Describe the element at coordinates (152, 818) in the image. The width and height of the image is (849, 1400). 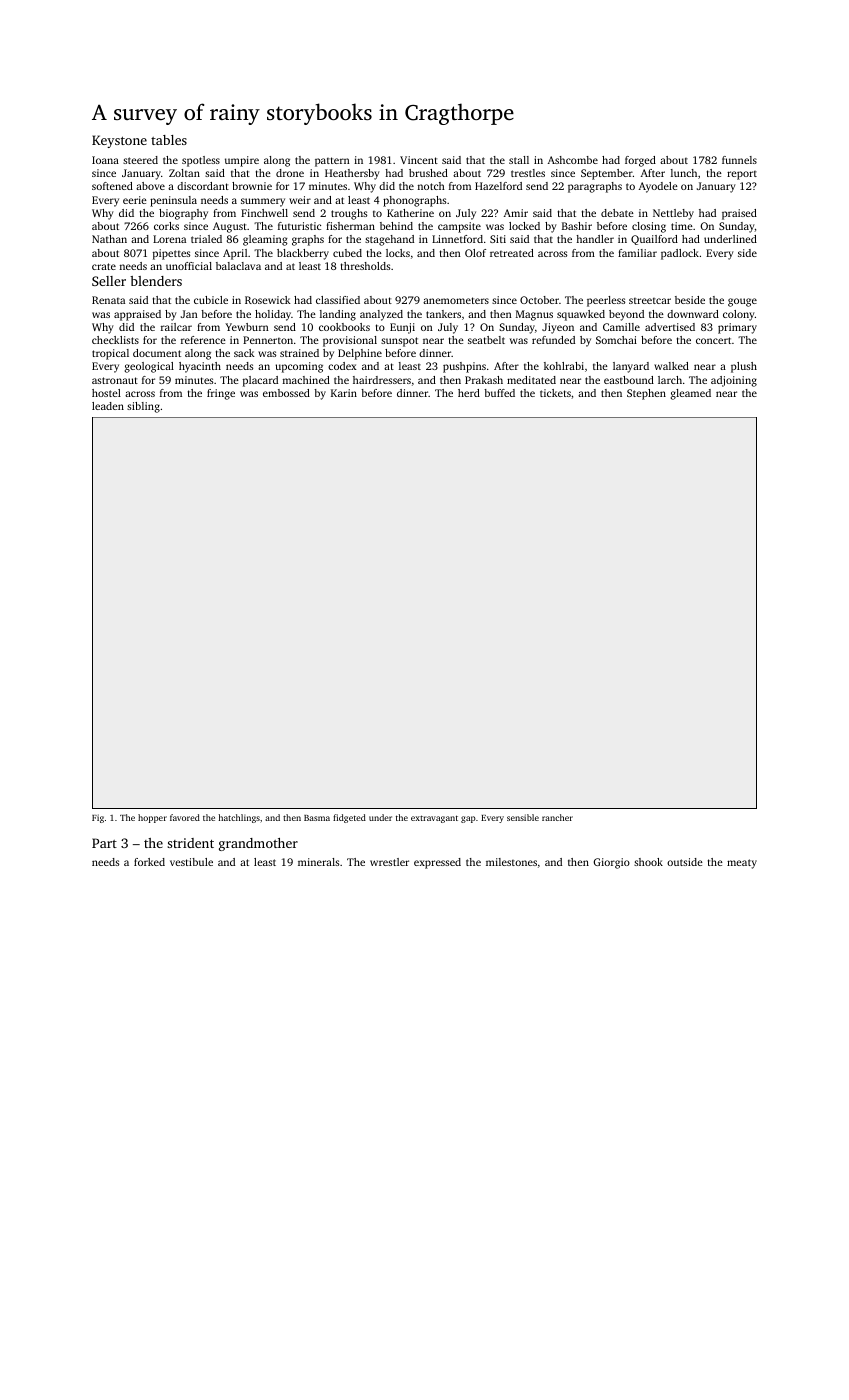
I see `hopper` at that location.
